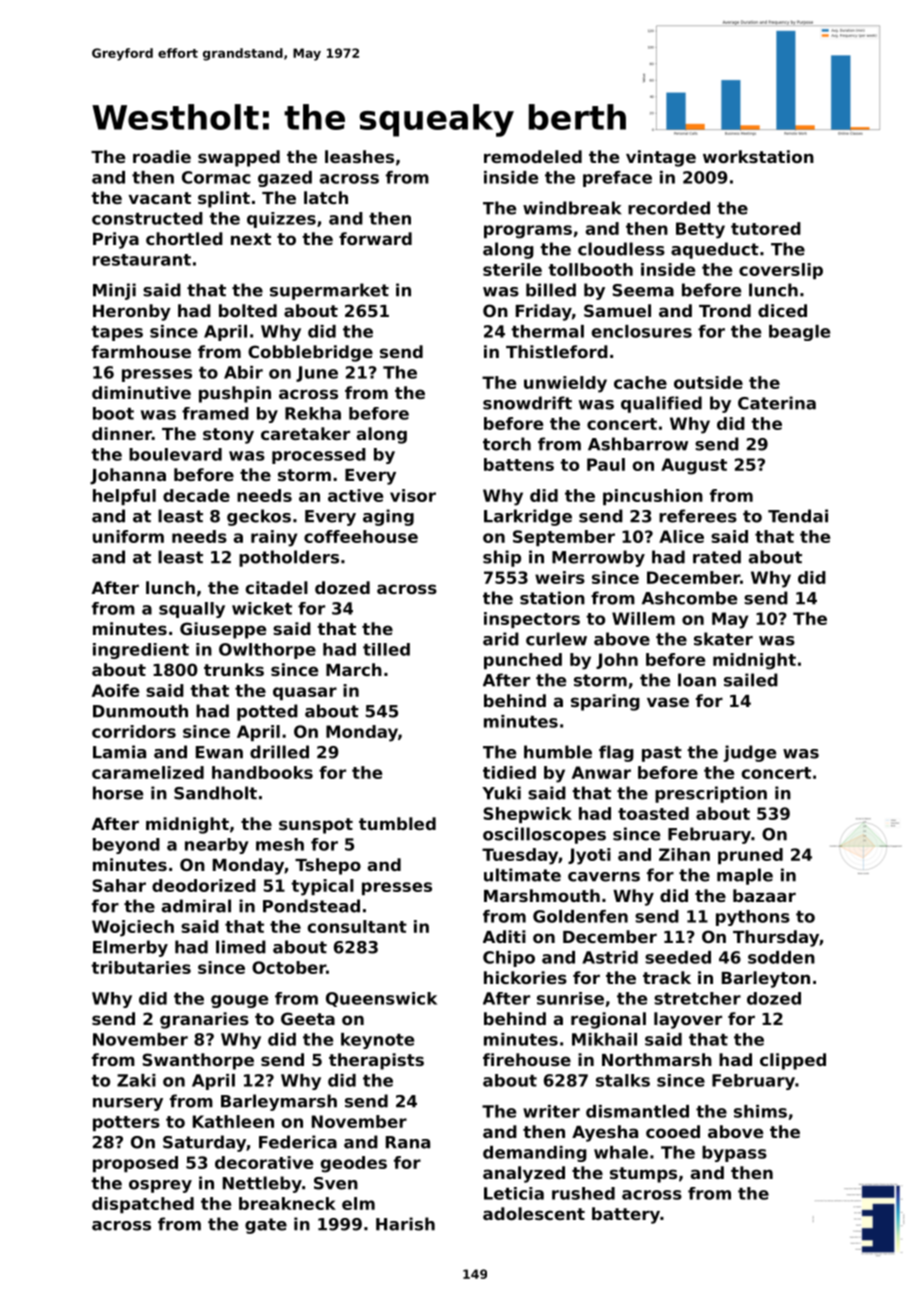 Image resolution: width=924 pixels, height=1314 pixels. What do you see at coordinates (533, 156) in the page?
I see `remodeled` at bounding box center [533, 156].
